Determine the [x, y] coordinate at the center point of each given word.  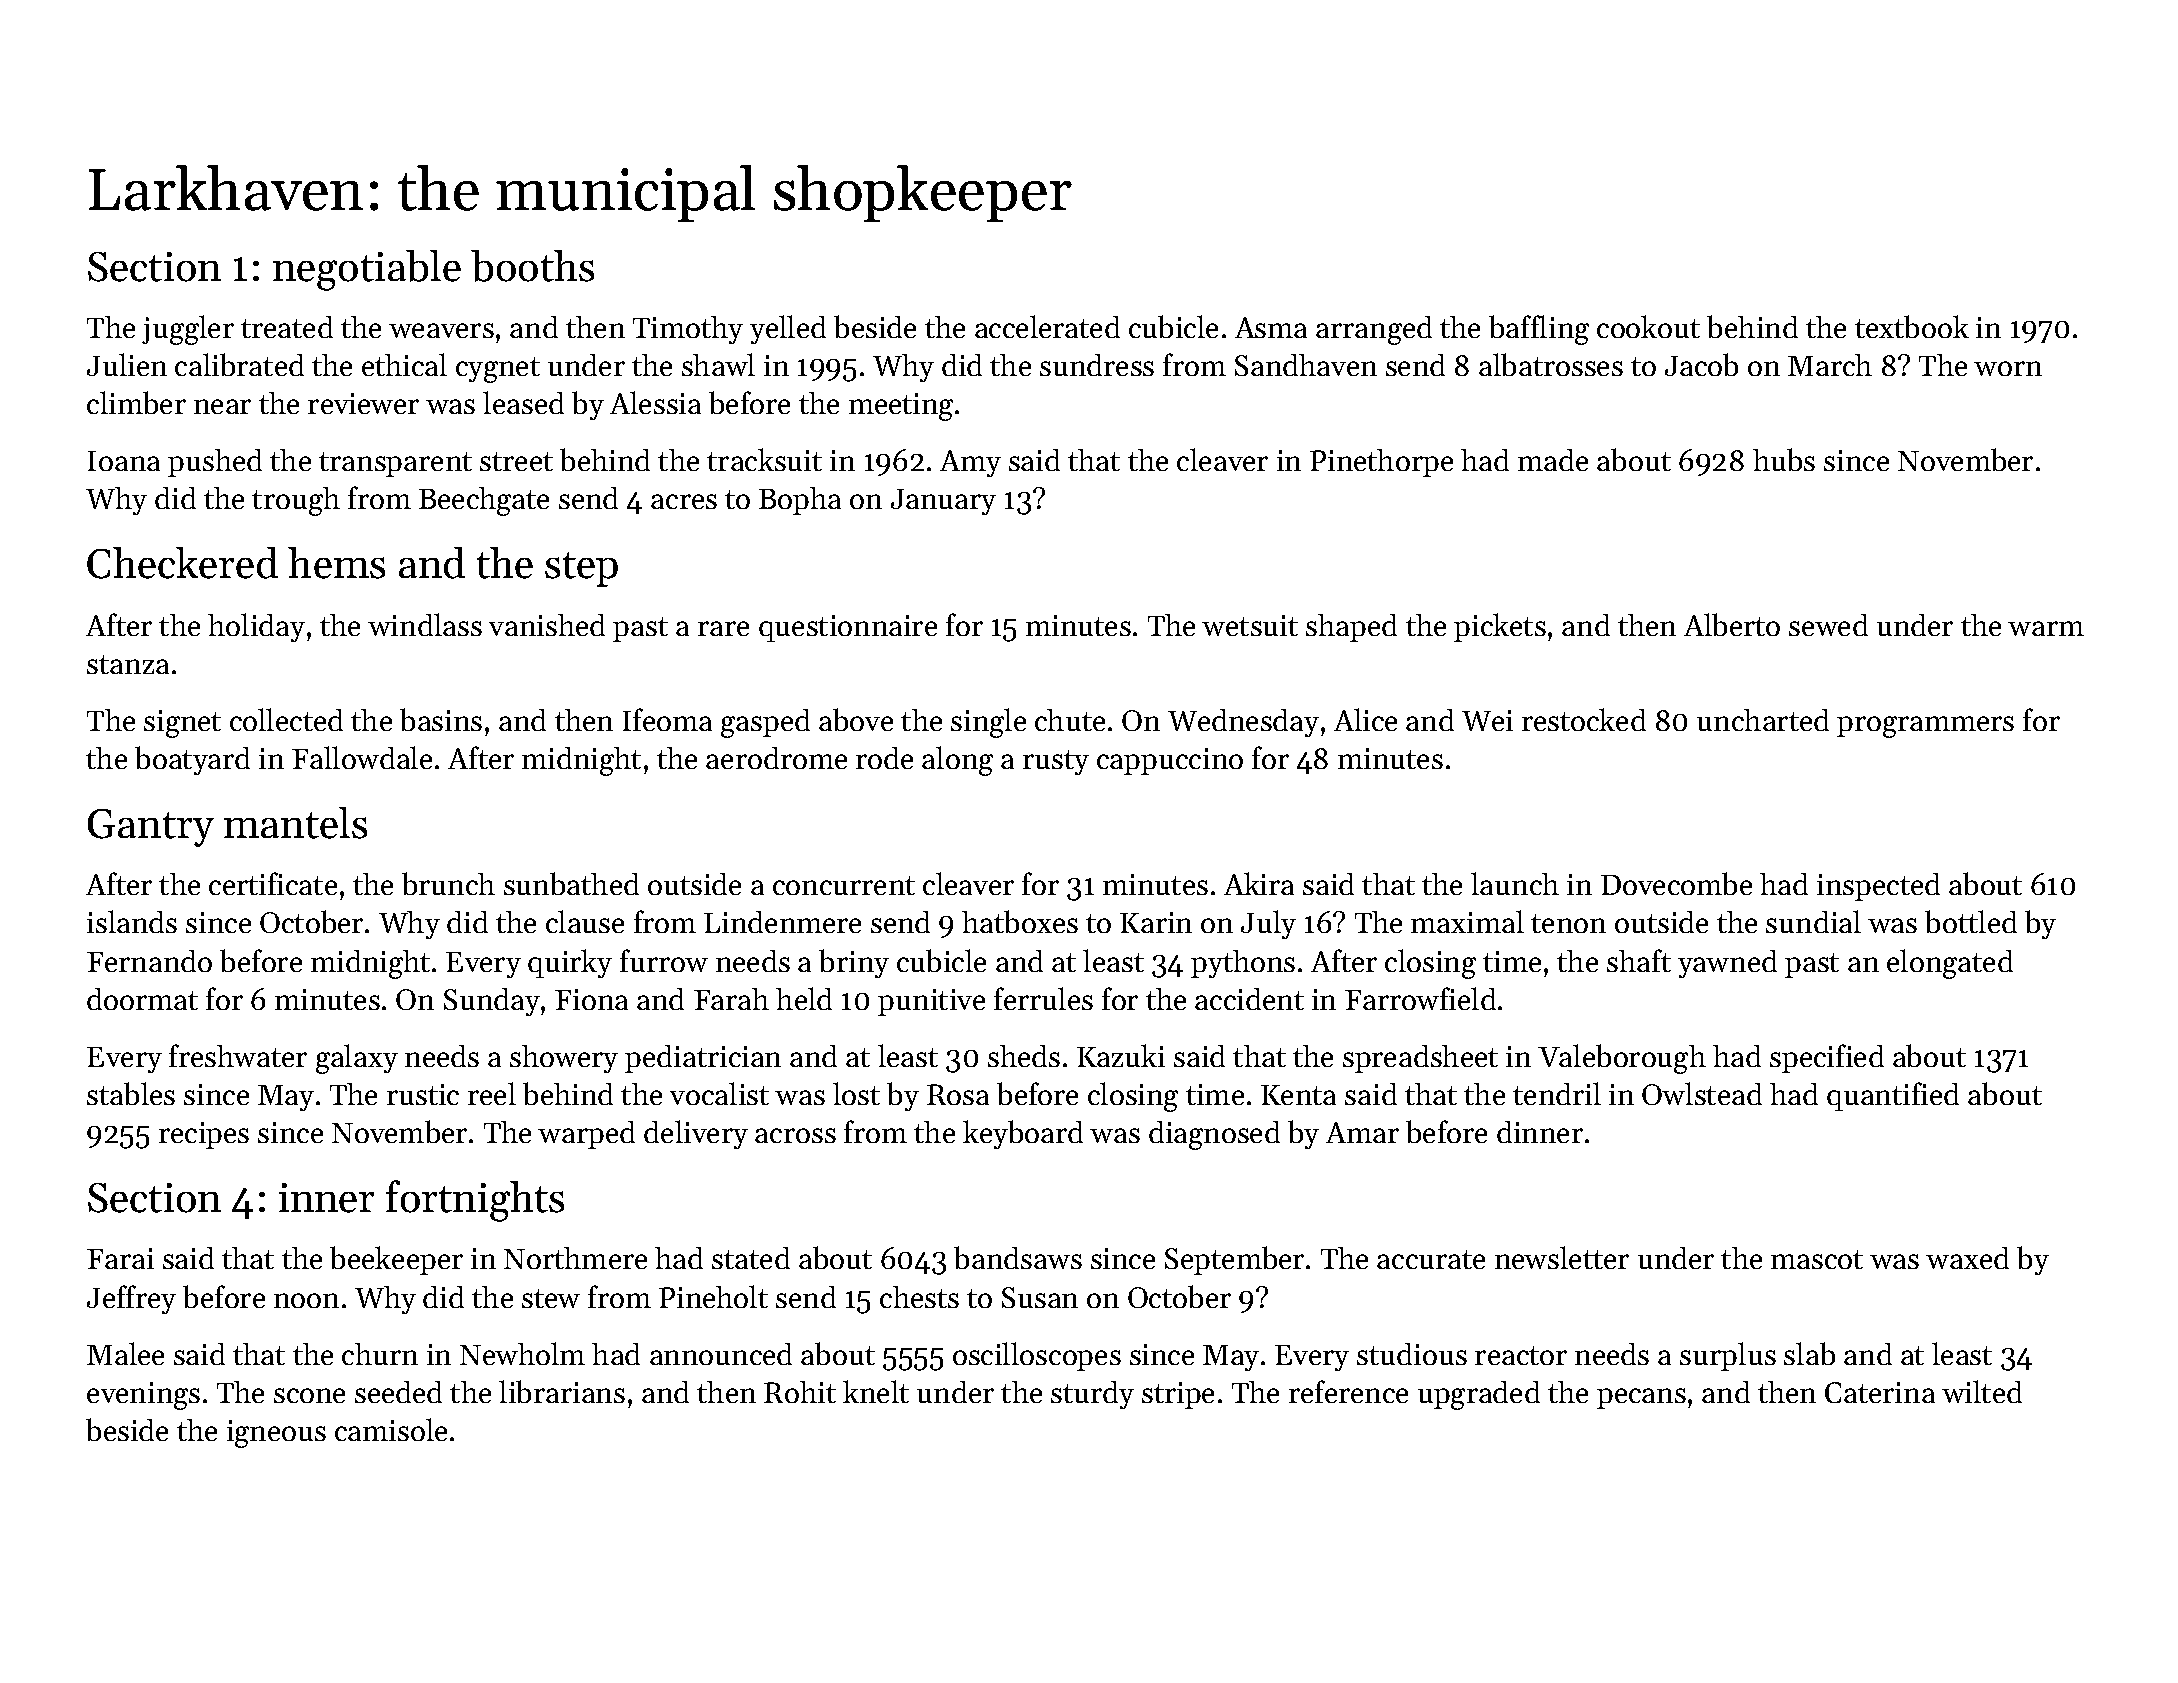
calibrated [239, 364]
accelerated [1047, 326]
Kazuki [1121, 1055]
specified [1827, 1058]
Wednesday [1243, 723]
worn [2008, 368]
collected [286, 719]
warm [2046, 628]
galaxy [357, 1059]
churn [380, 1354]
